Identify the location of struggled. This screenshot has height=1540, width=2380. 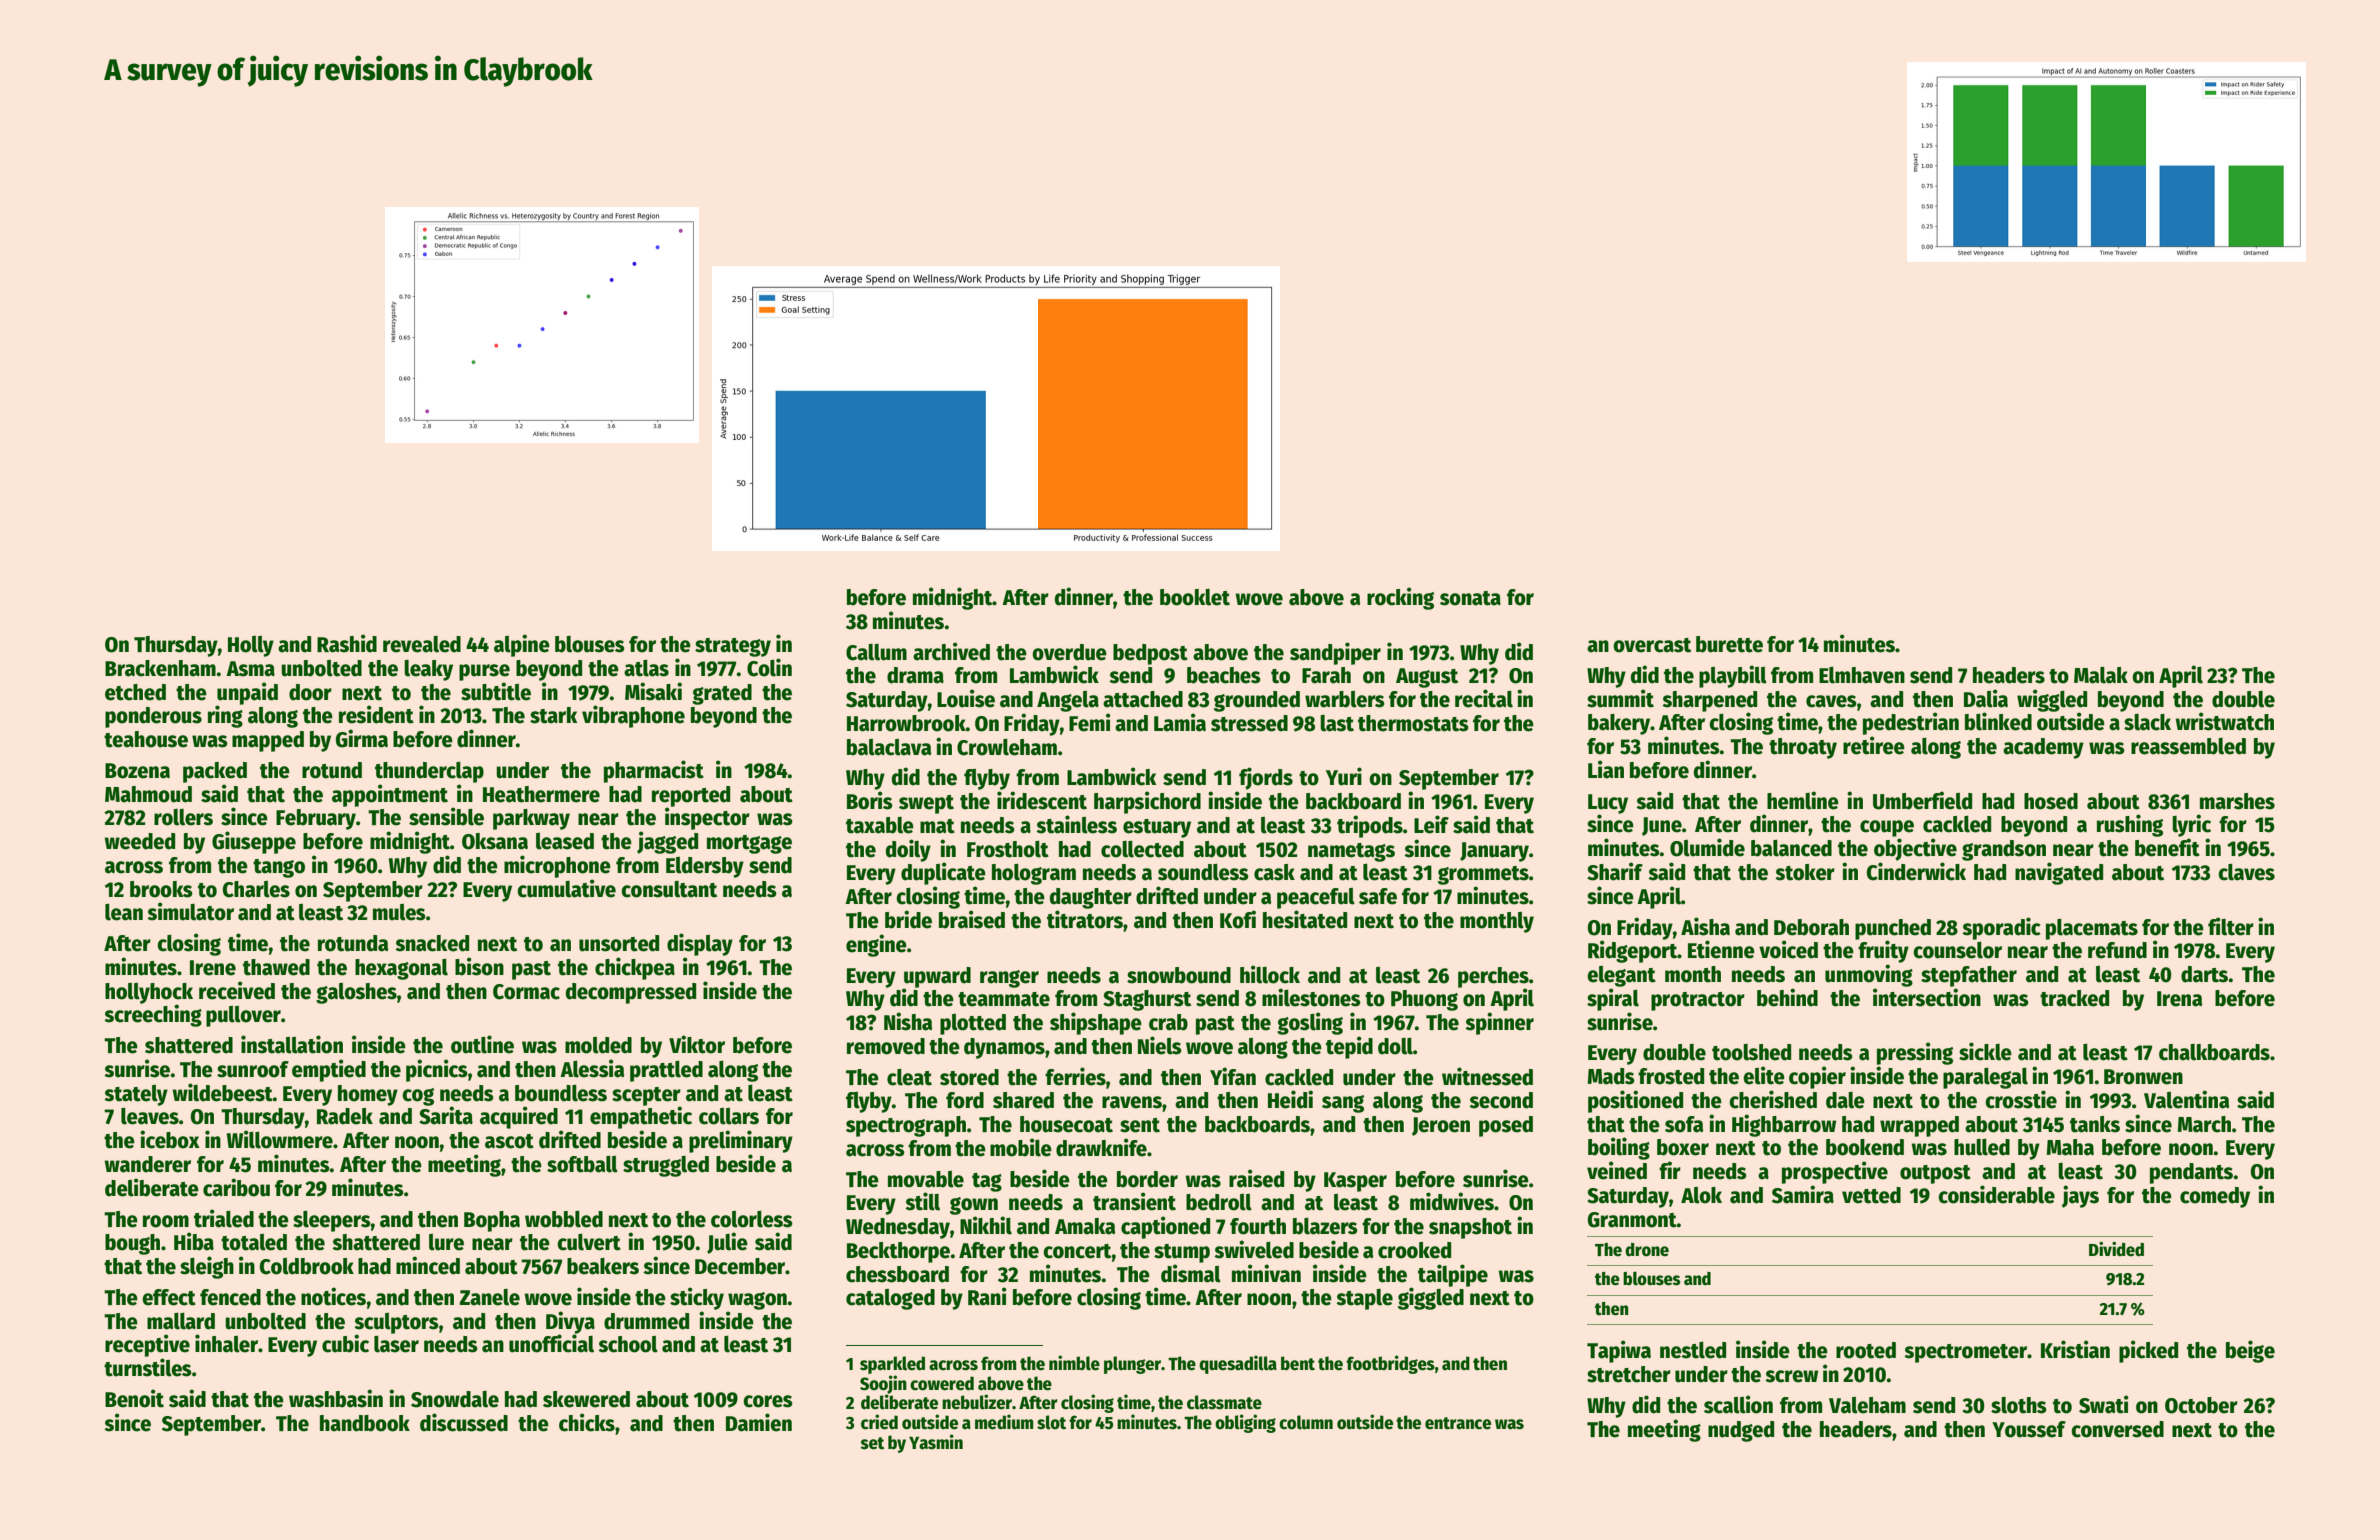
(666, 1166).
